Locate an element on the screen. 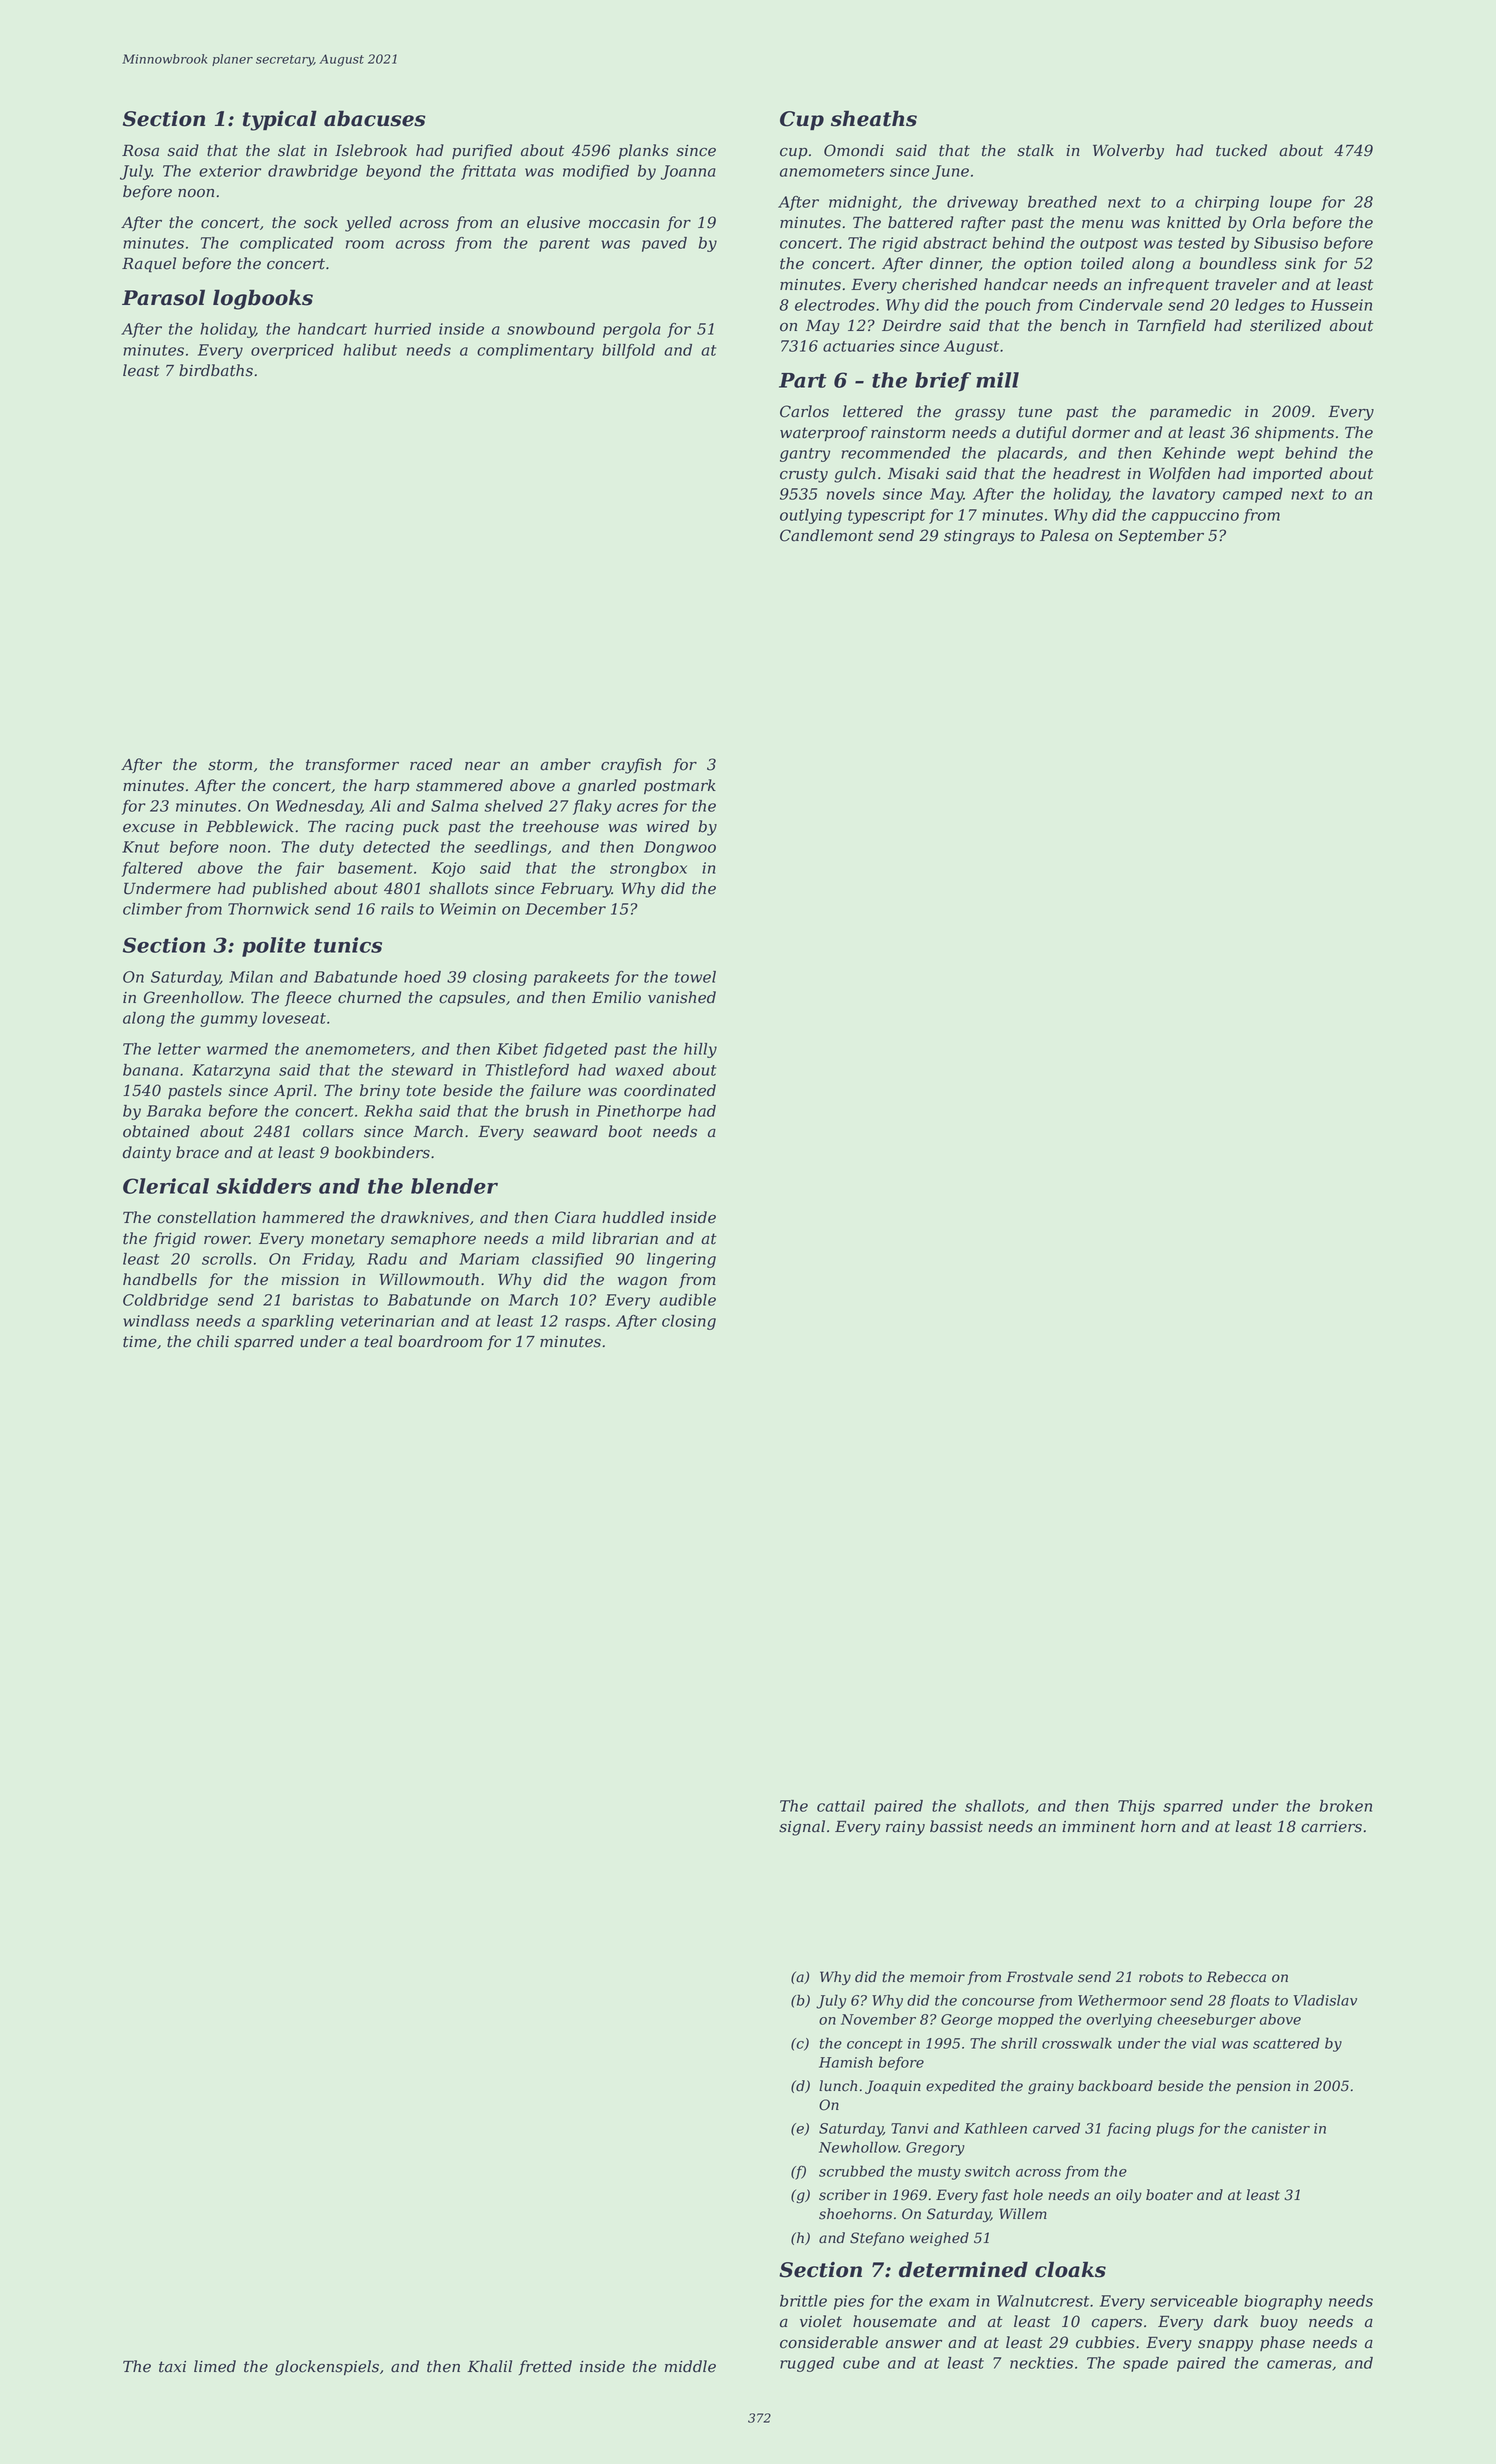  wired is located at coordinates (668, 826).
